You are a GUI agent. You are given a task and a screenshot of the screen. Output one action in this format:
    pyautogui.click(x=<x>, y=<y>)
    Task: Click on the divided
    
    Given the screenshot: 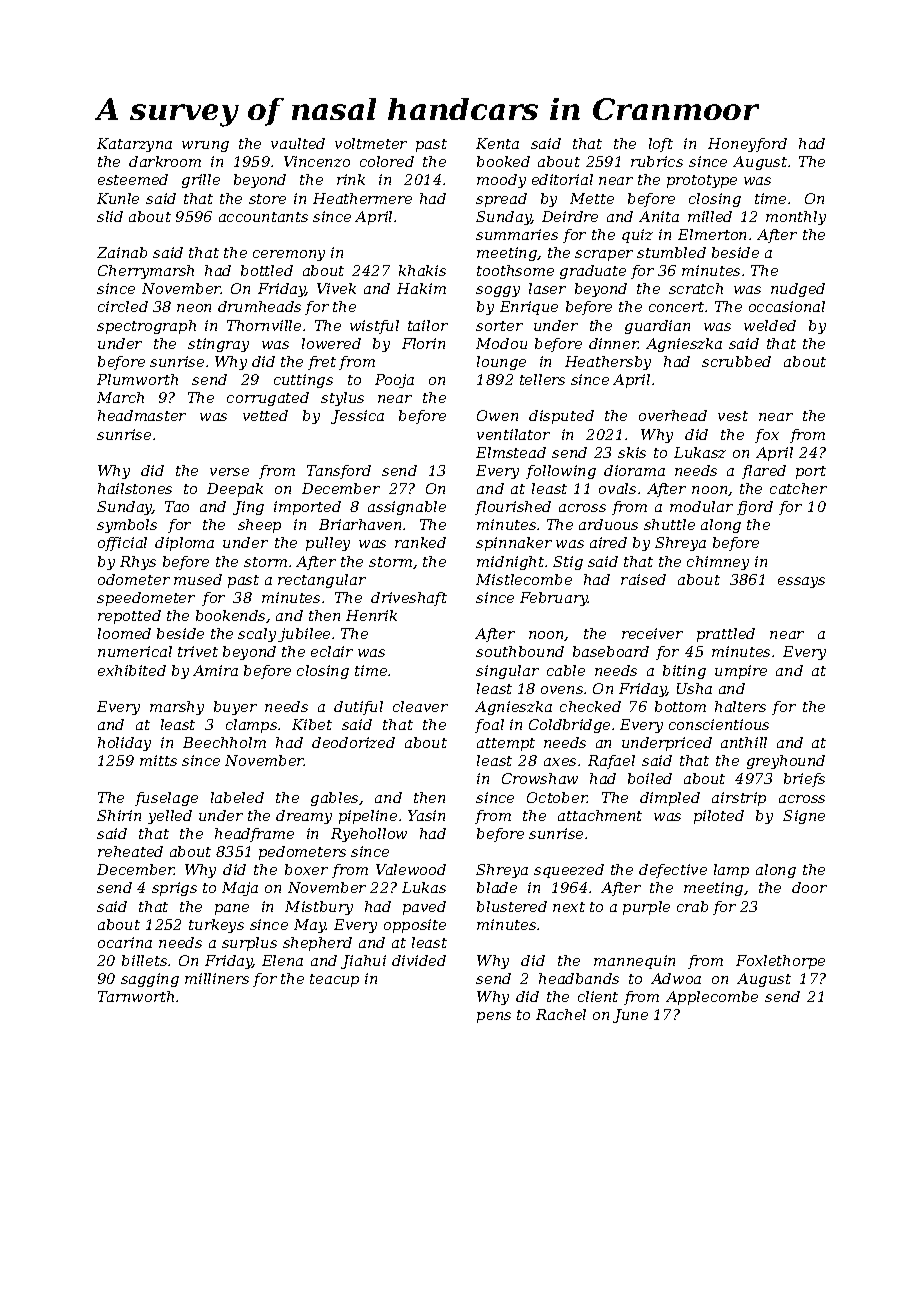 What is the action you would take?
    pyautogui.click(x=419, y=960)
